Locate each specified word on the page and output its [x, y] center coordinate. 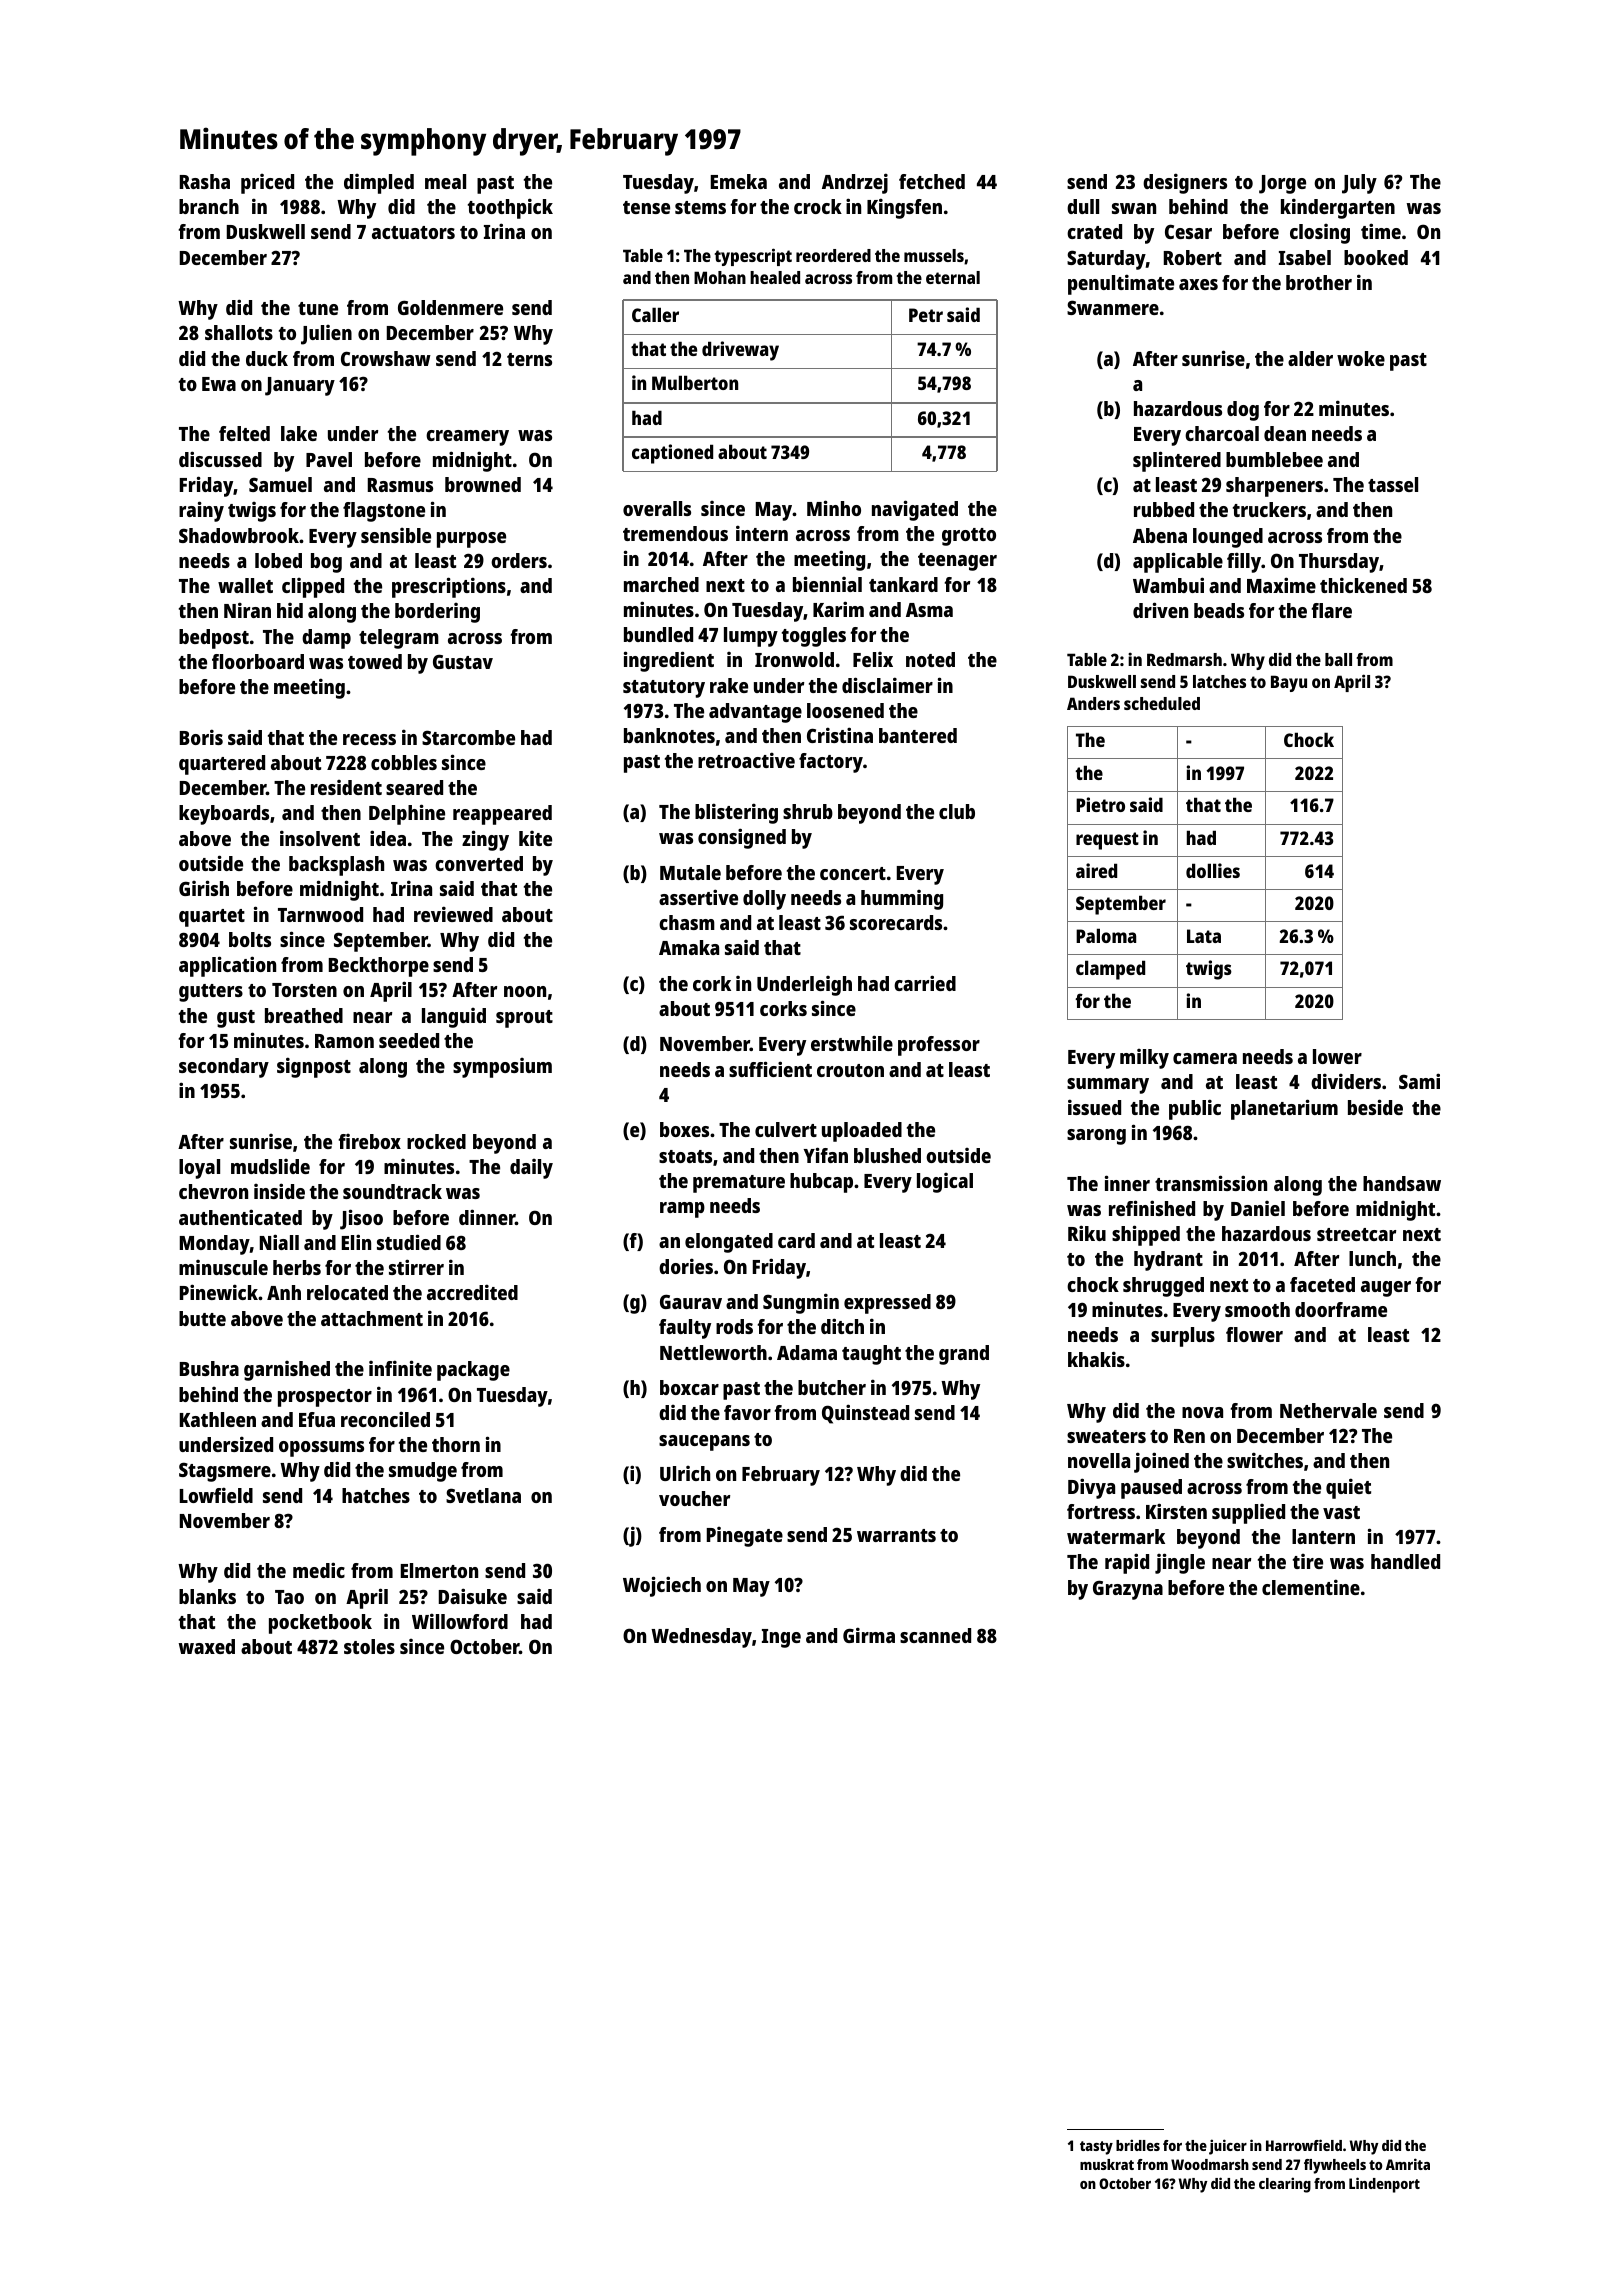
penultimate [1121, 284]
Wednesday [701, 1638]
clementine [1311, 1587]
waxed [207, 1646]
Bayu [1289, 683]
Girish [204, 888]
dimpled [379, 184]
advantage [755, 713]
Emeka [739, 181]
